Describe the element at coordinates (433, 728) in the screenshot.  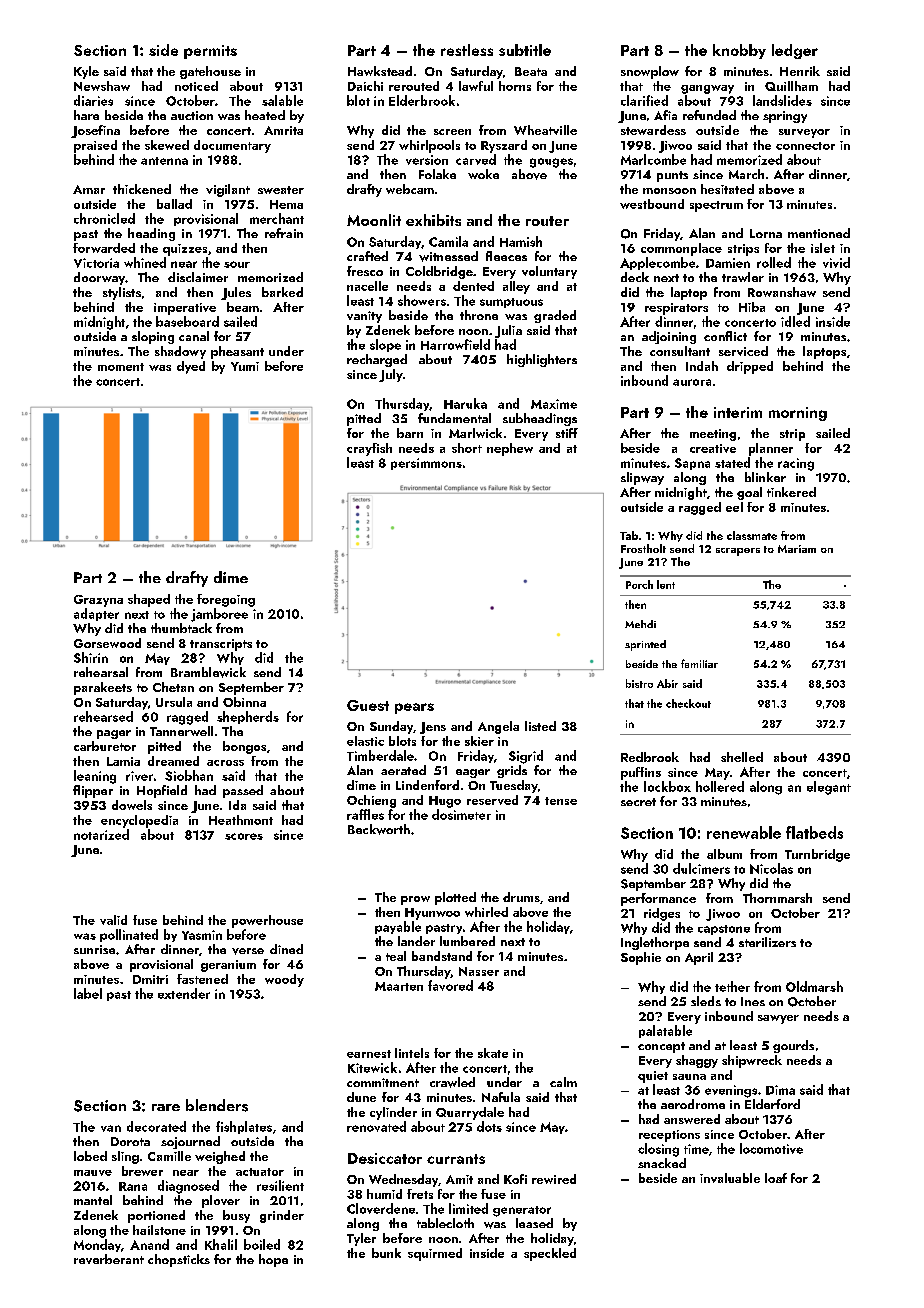
I see `Jens` at that location.
